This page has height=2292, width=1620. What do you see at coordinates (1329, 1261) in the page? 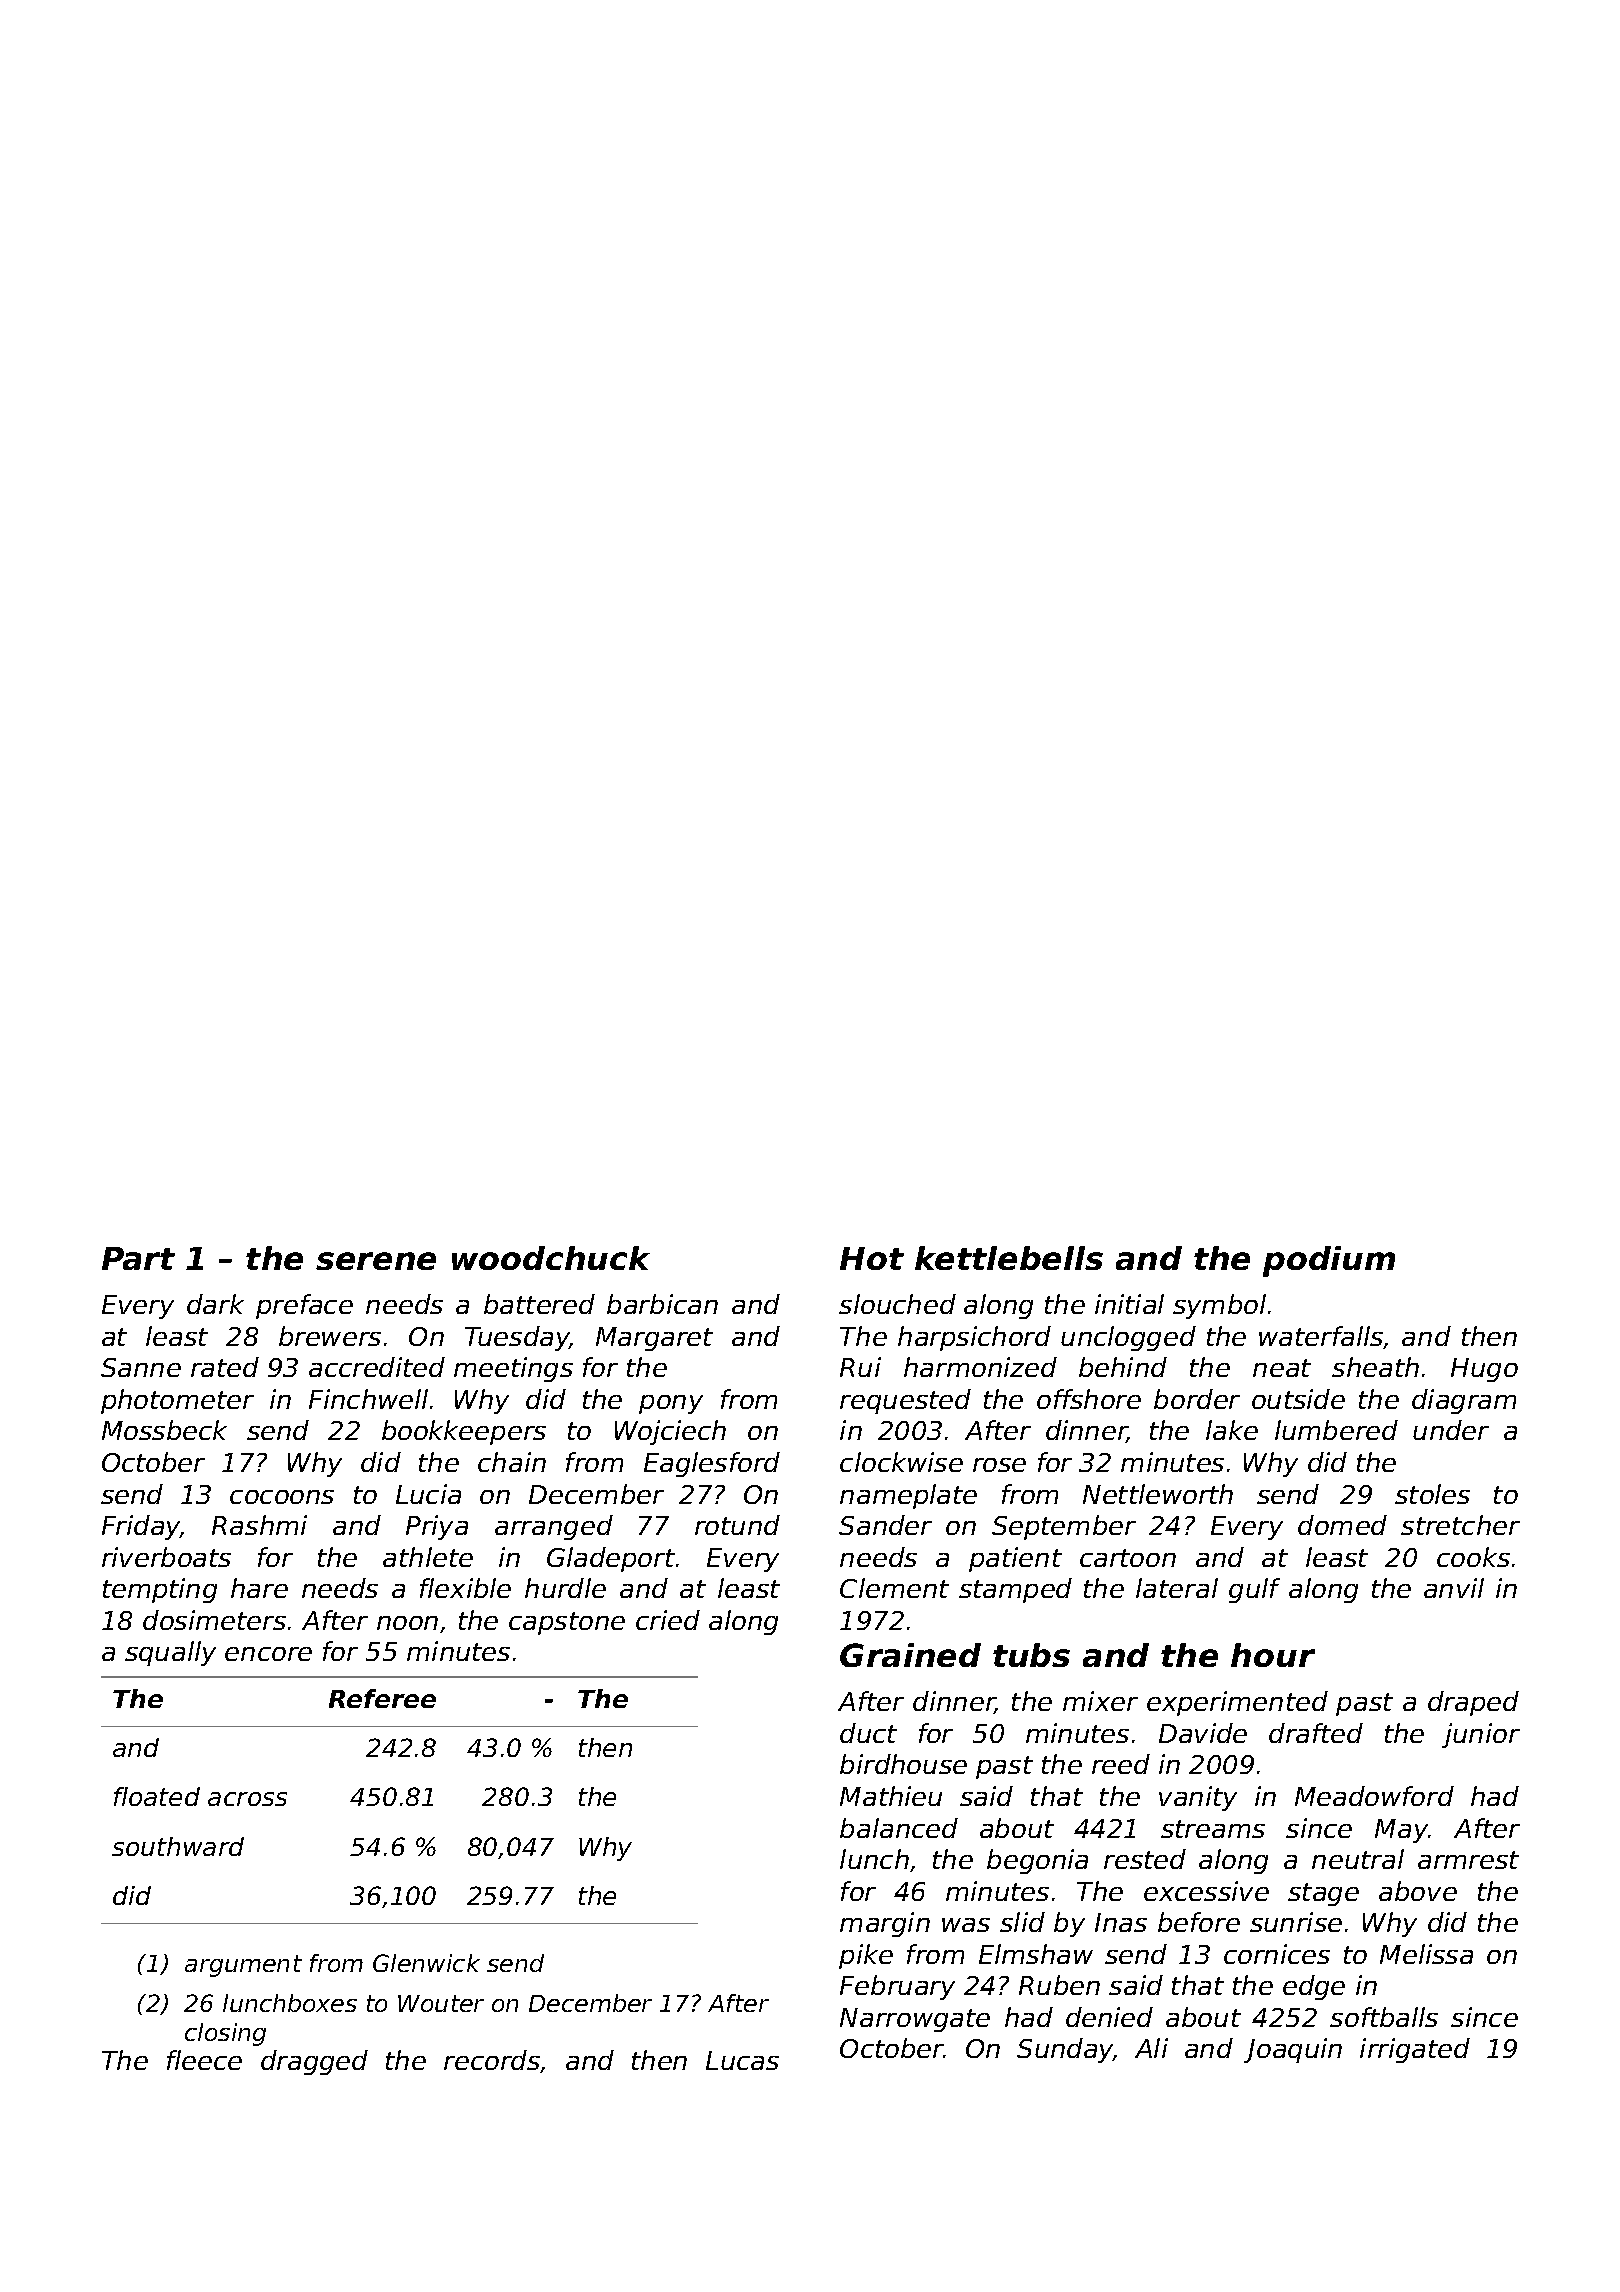
I see `podium` at bounding box center [1329, 1261].
